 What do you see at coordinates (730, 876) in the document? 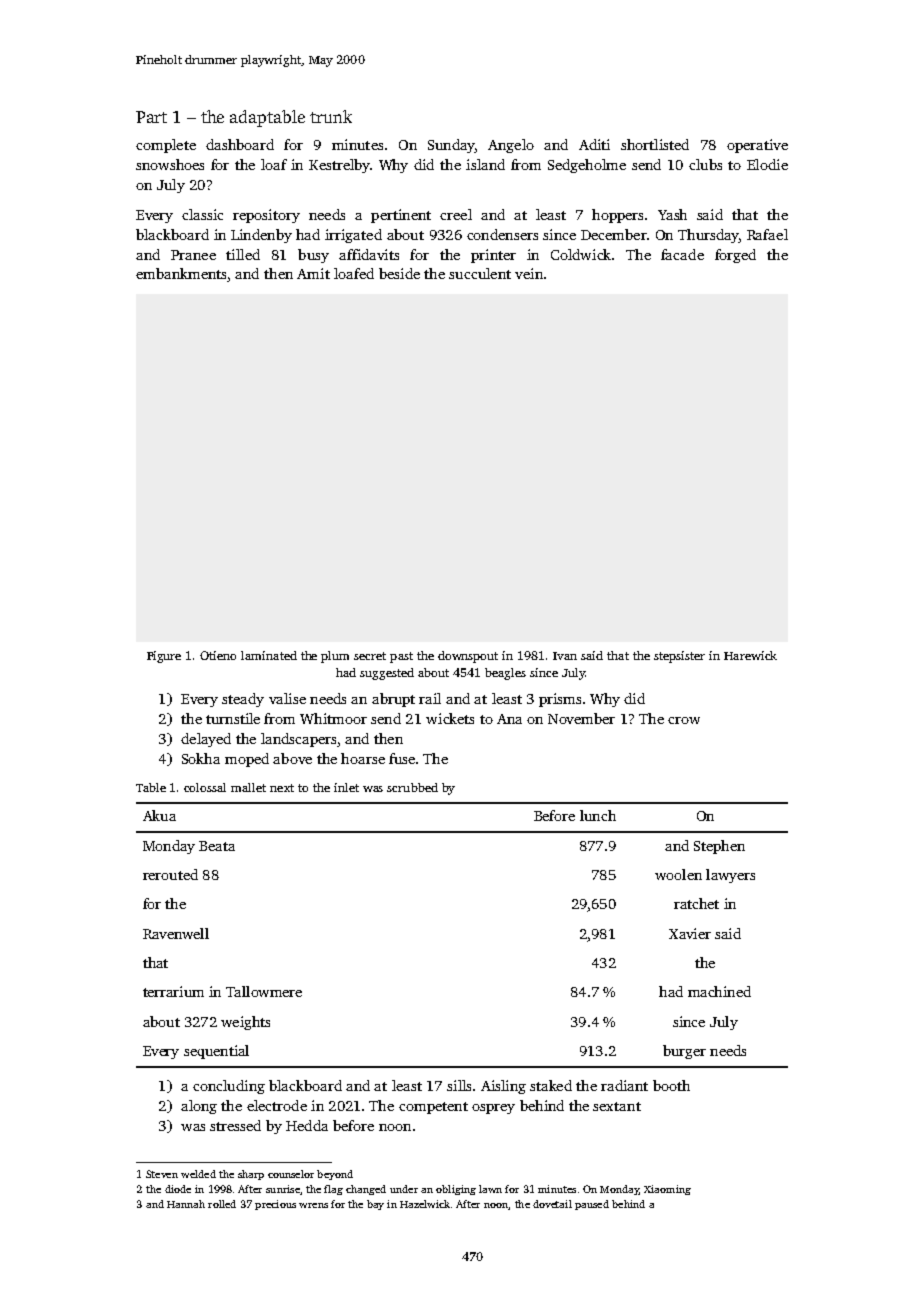
I see `lawyers` at bounding box center [730, 876].
